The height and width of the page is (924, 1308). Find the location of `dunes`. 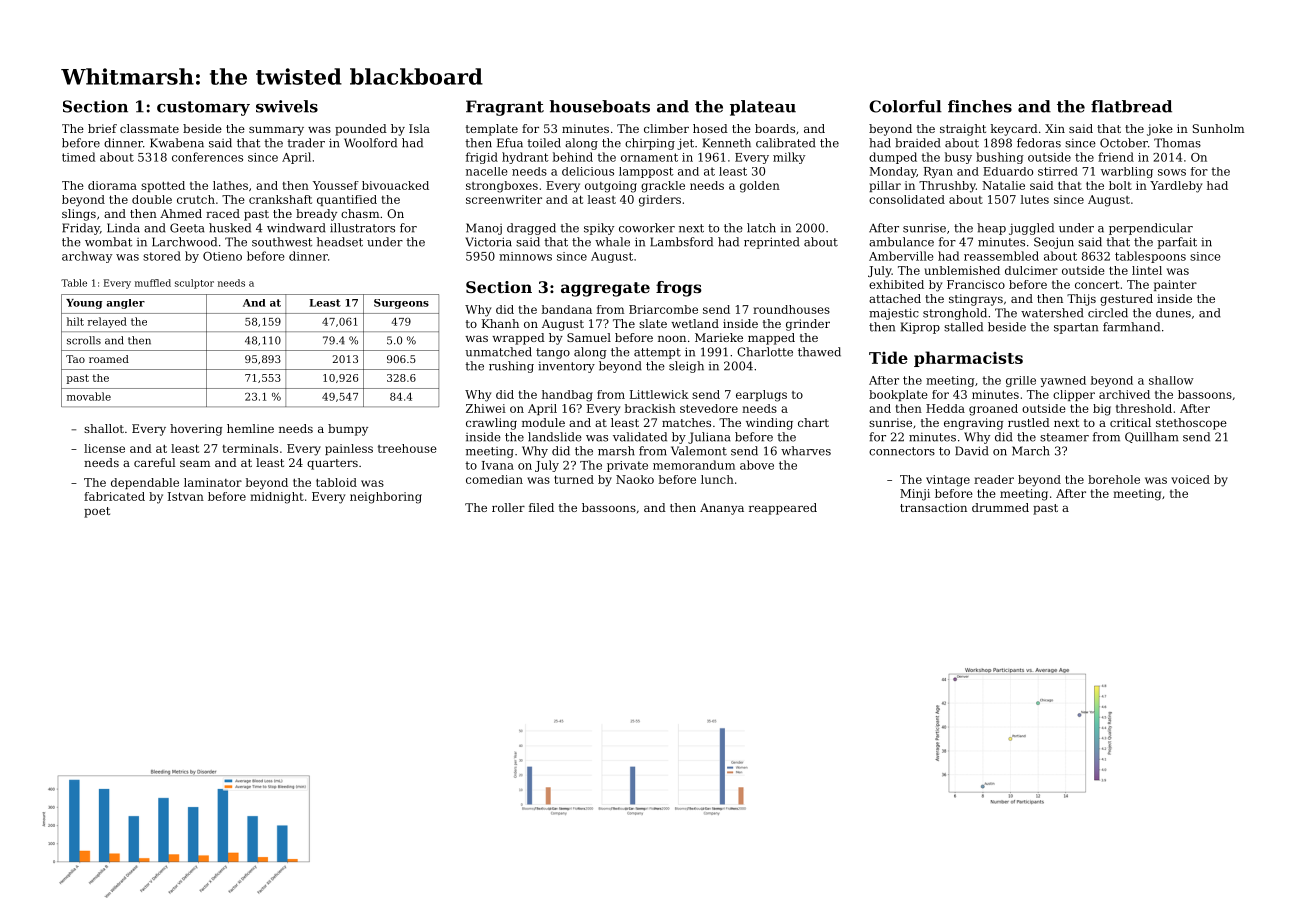

dunes is located at coordinates (1173, 313).
